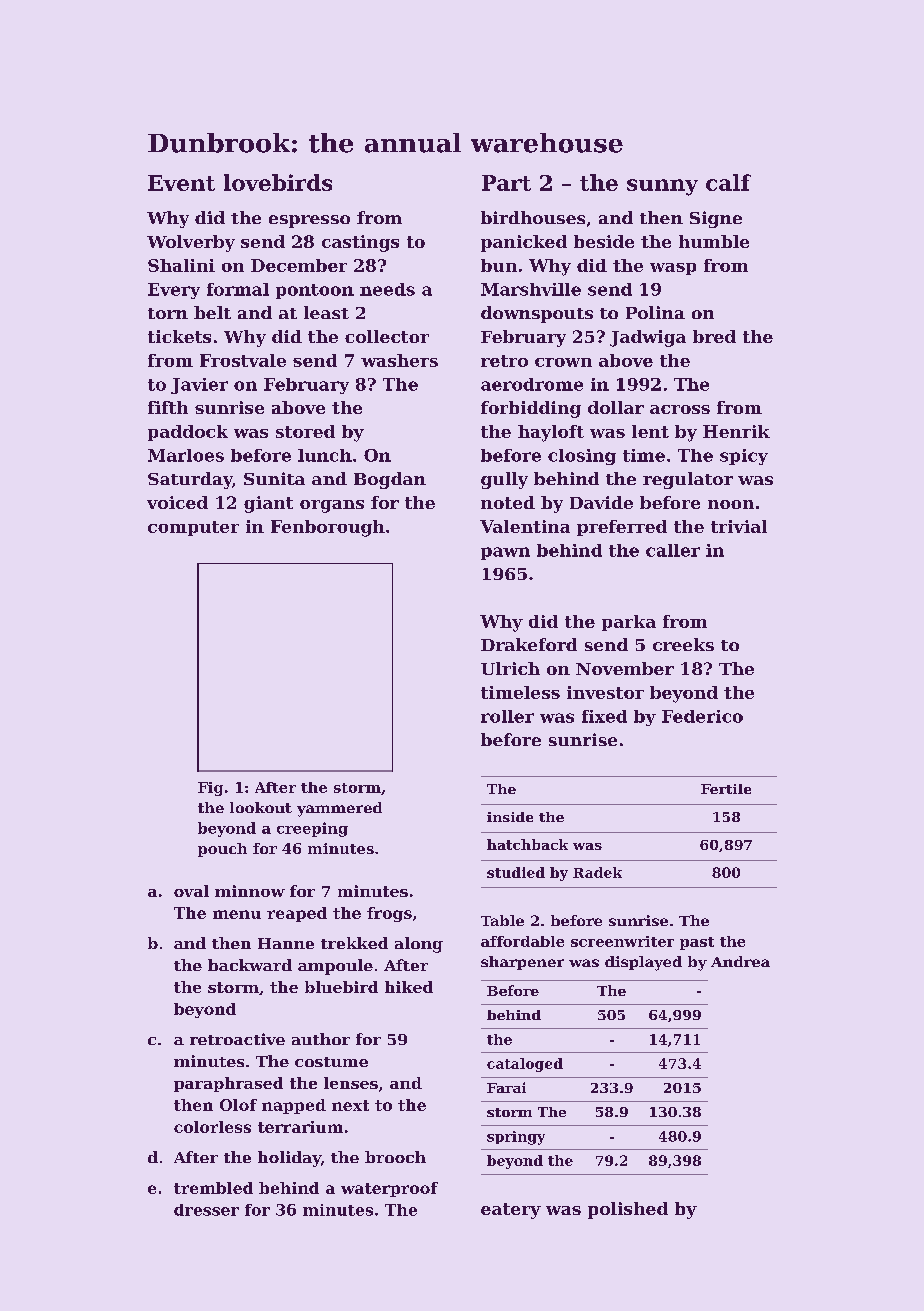  Describe the element at coordinates (328, 528) in the screenshot. I see `Fenborough` at that location.
